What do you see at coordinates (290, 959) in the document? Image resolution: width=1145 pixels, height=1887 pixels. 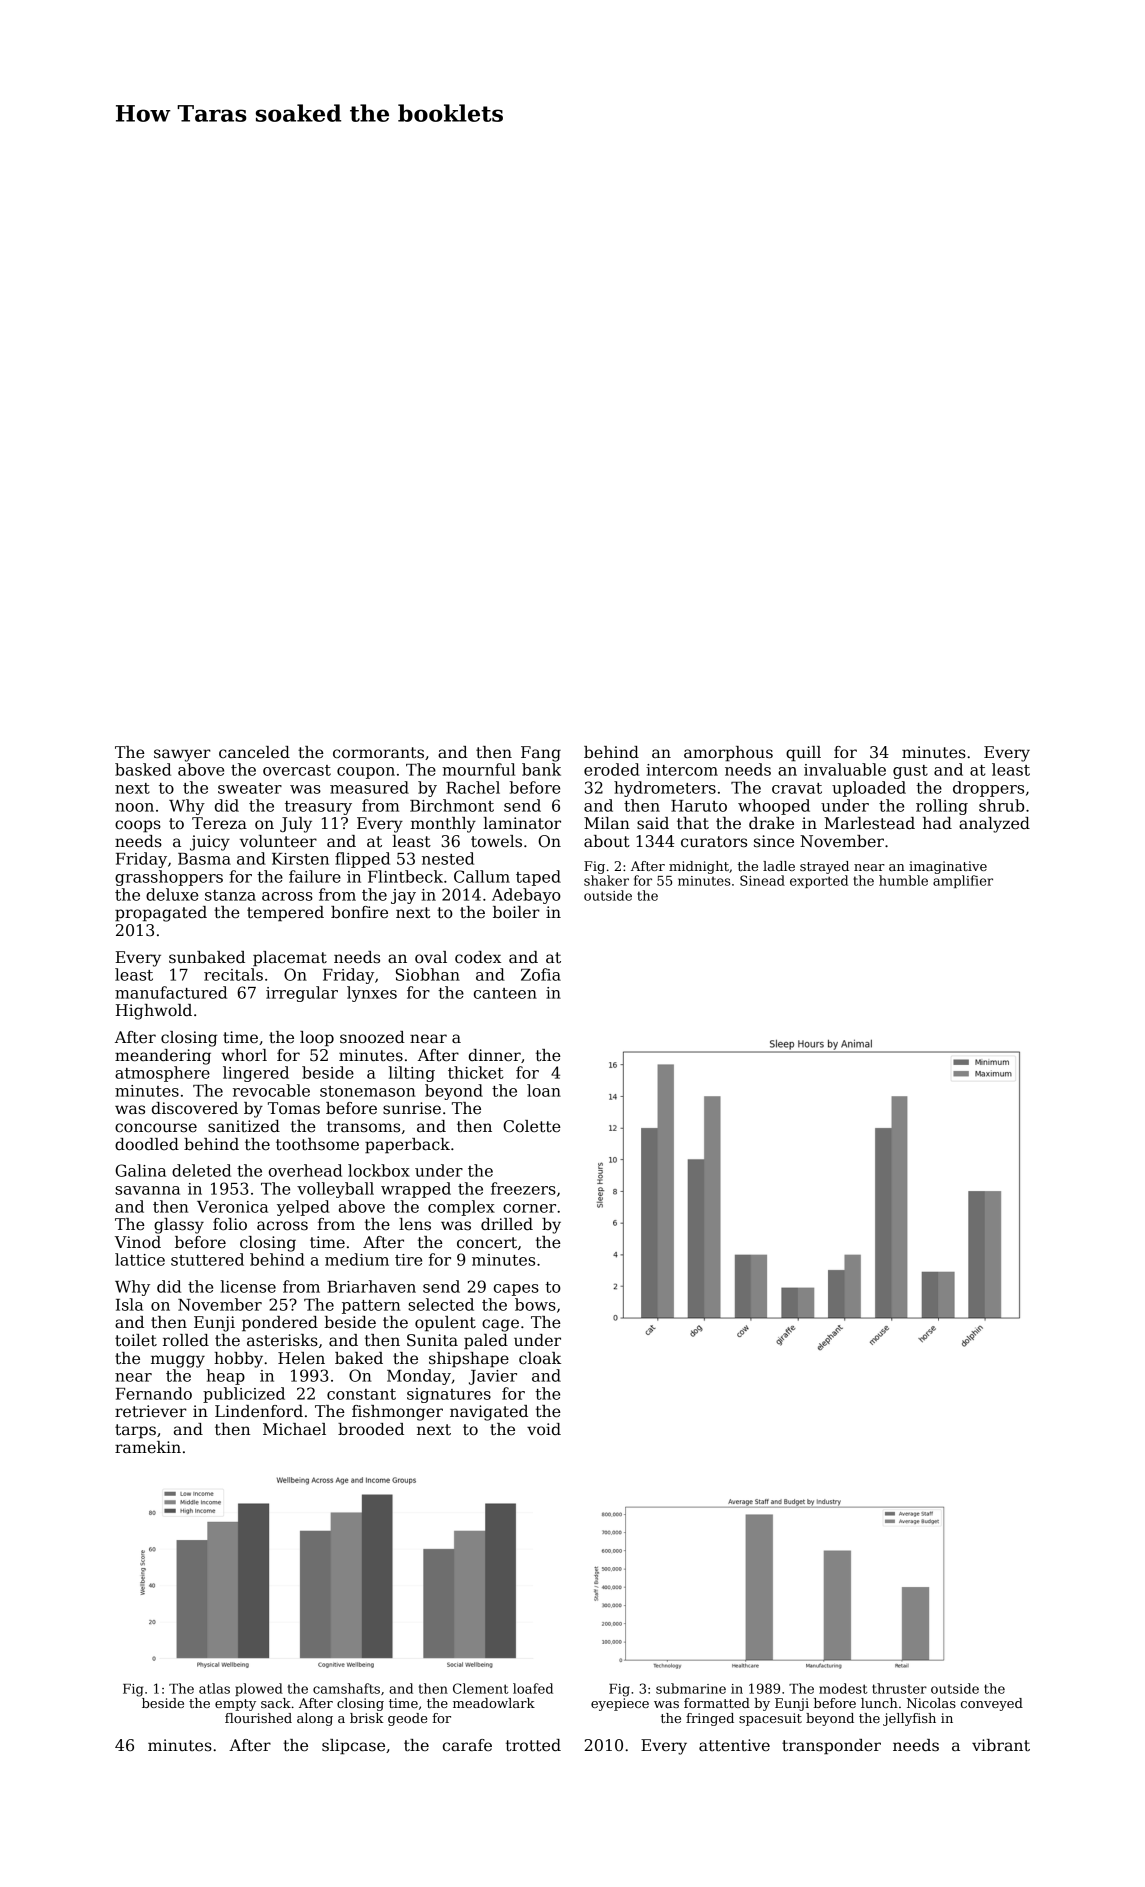 I see `placemat` at bounding box center [290, 959].
